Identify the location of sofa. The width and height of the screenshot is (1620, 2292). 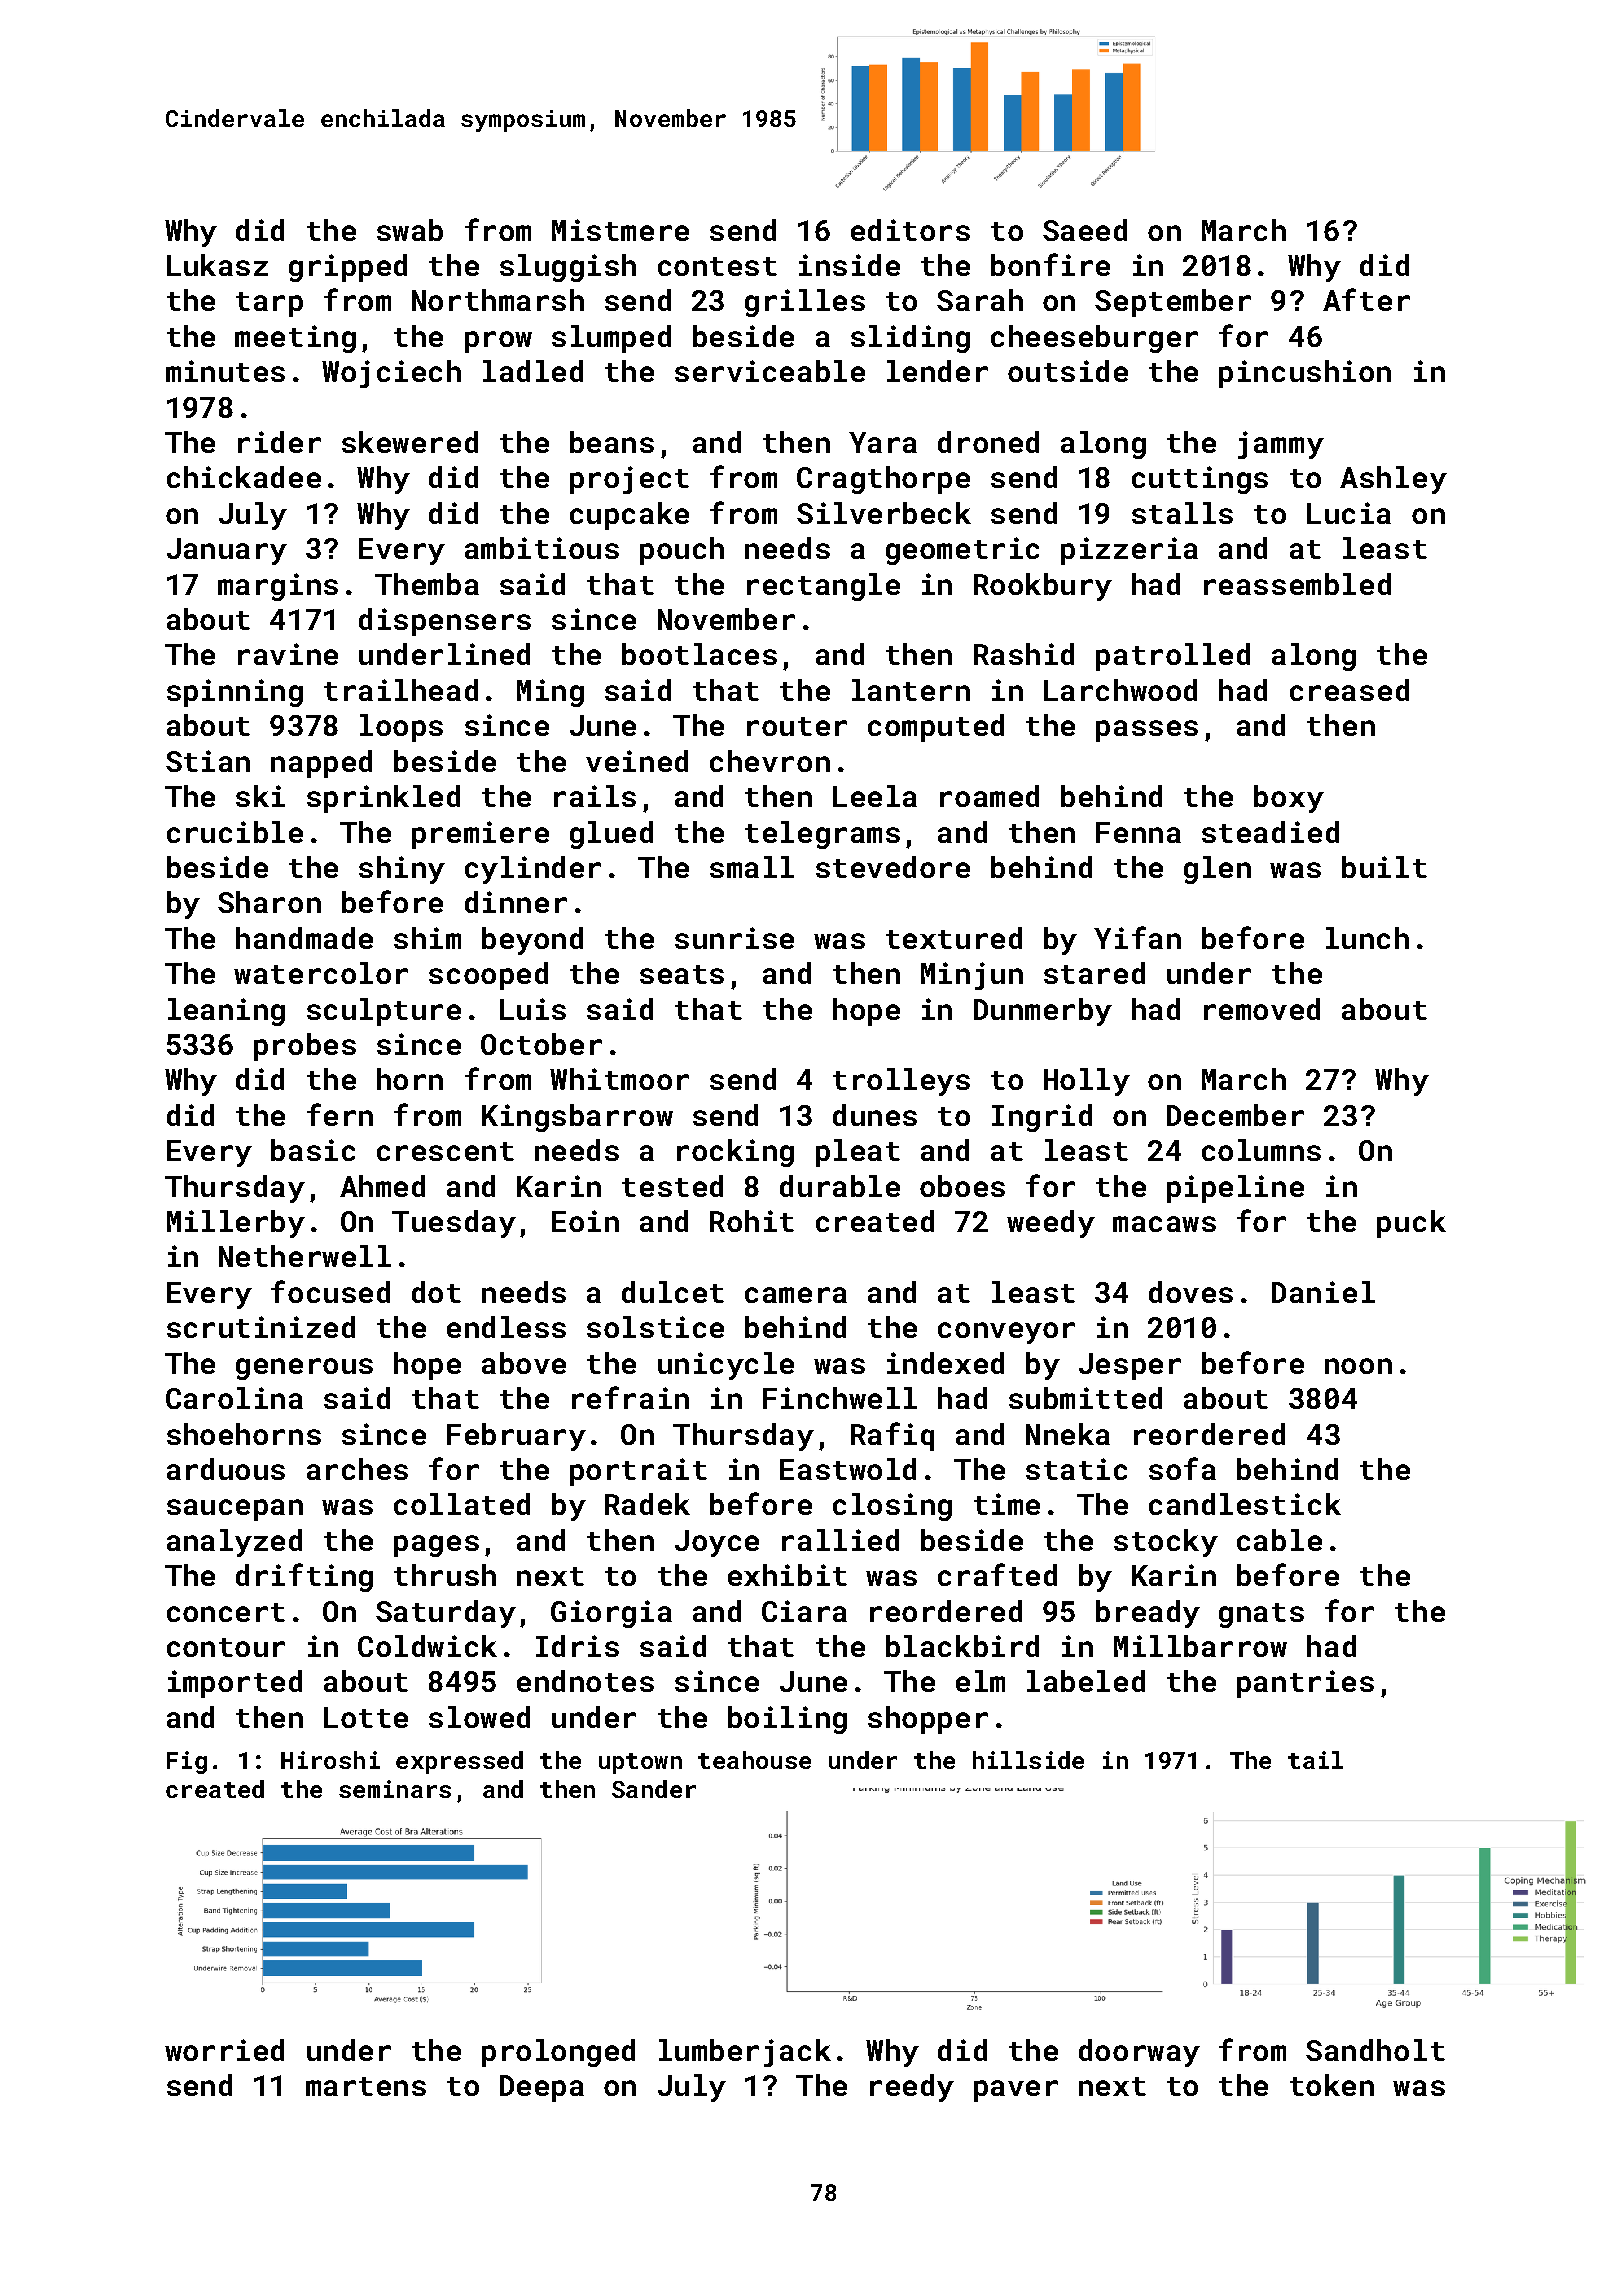
(1182, 1468).
